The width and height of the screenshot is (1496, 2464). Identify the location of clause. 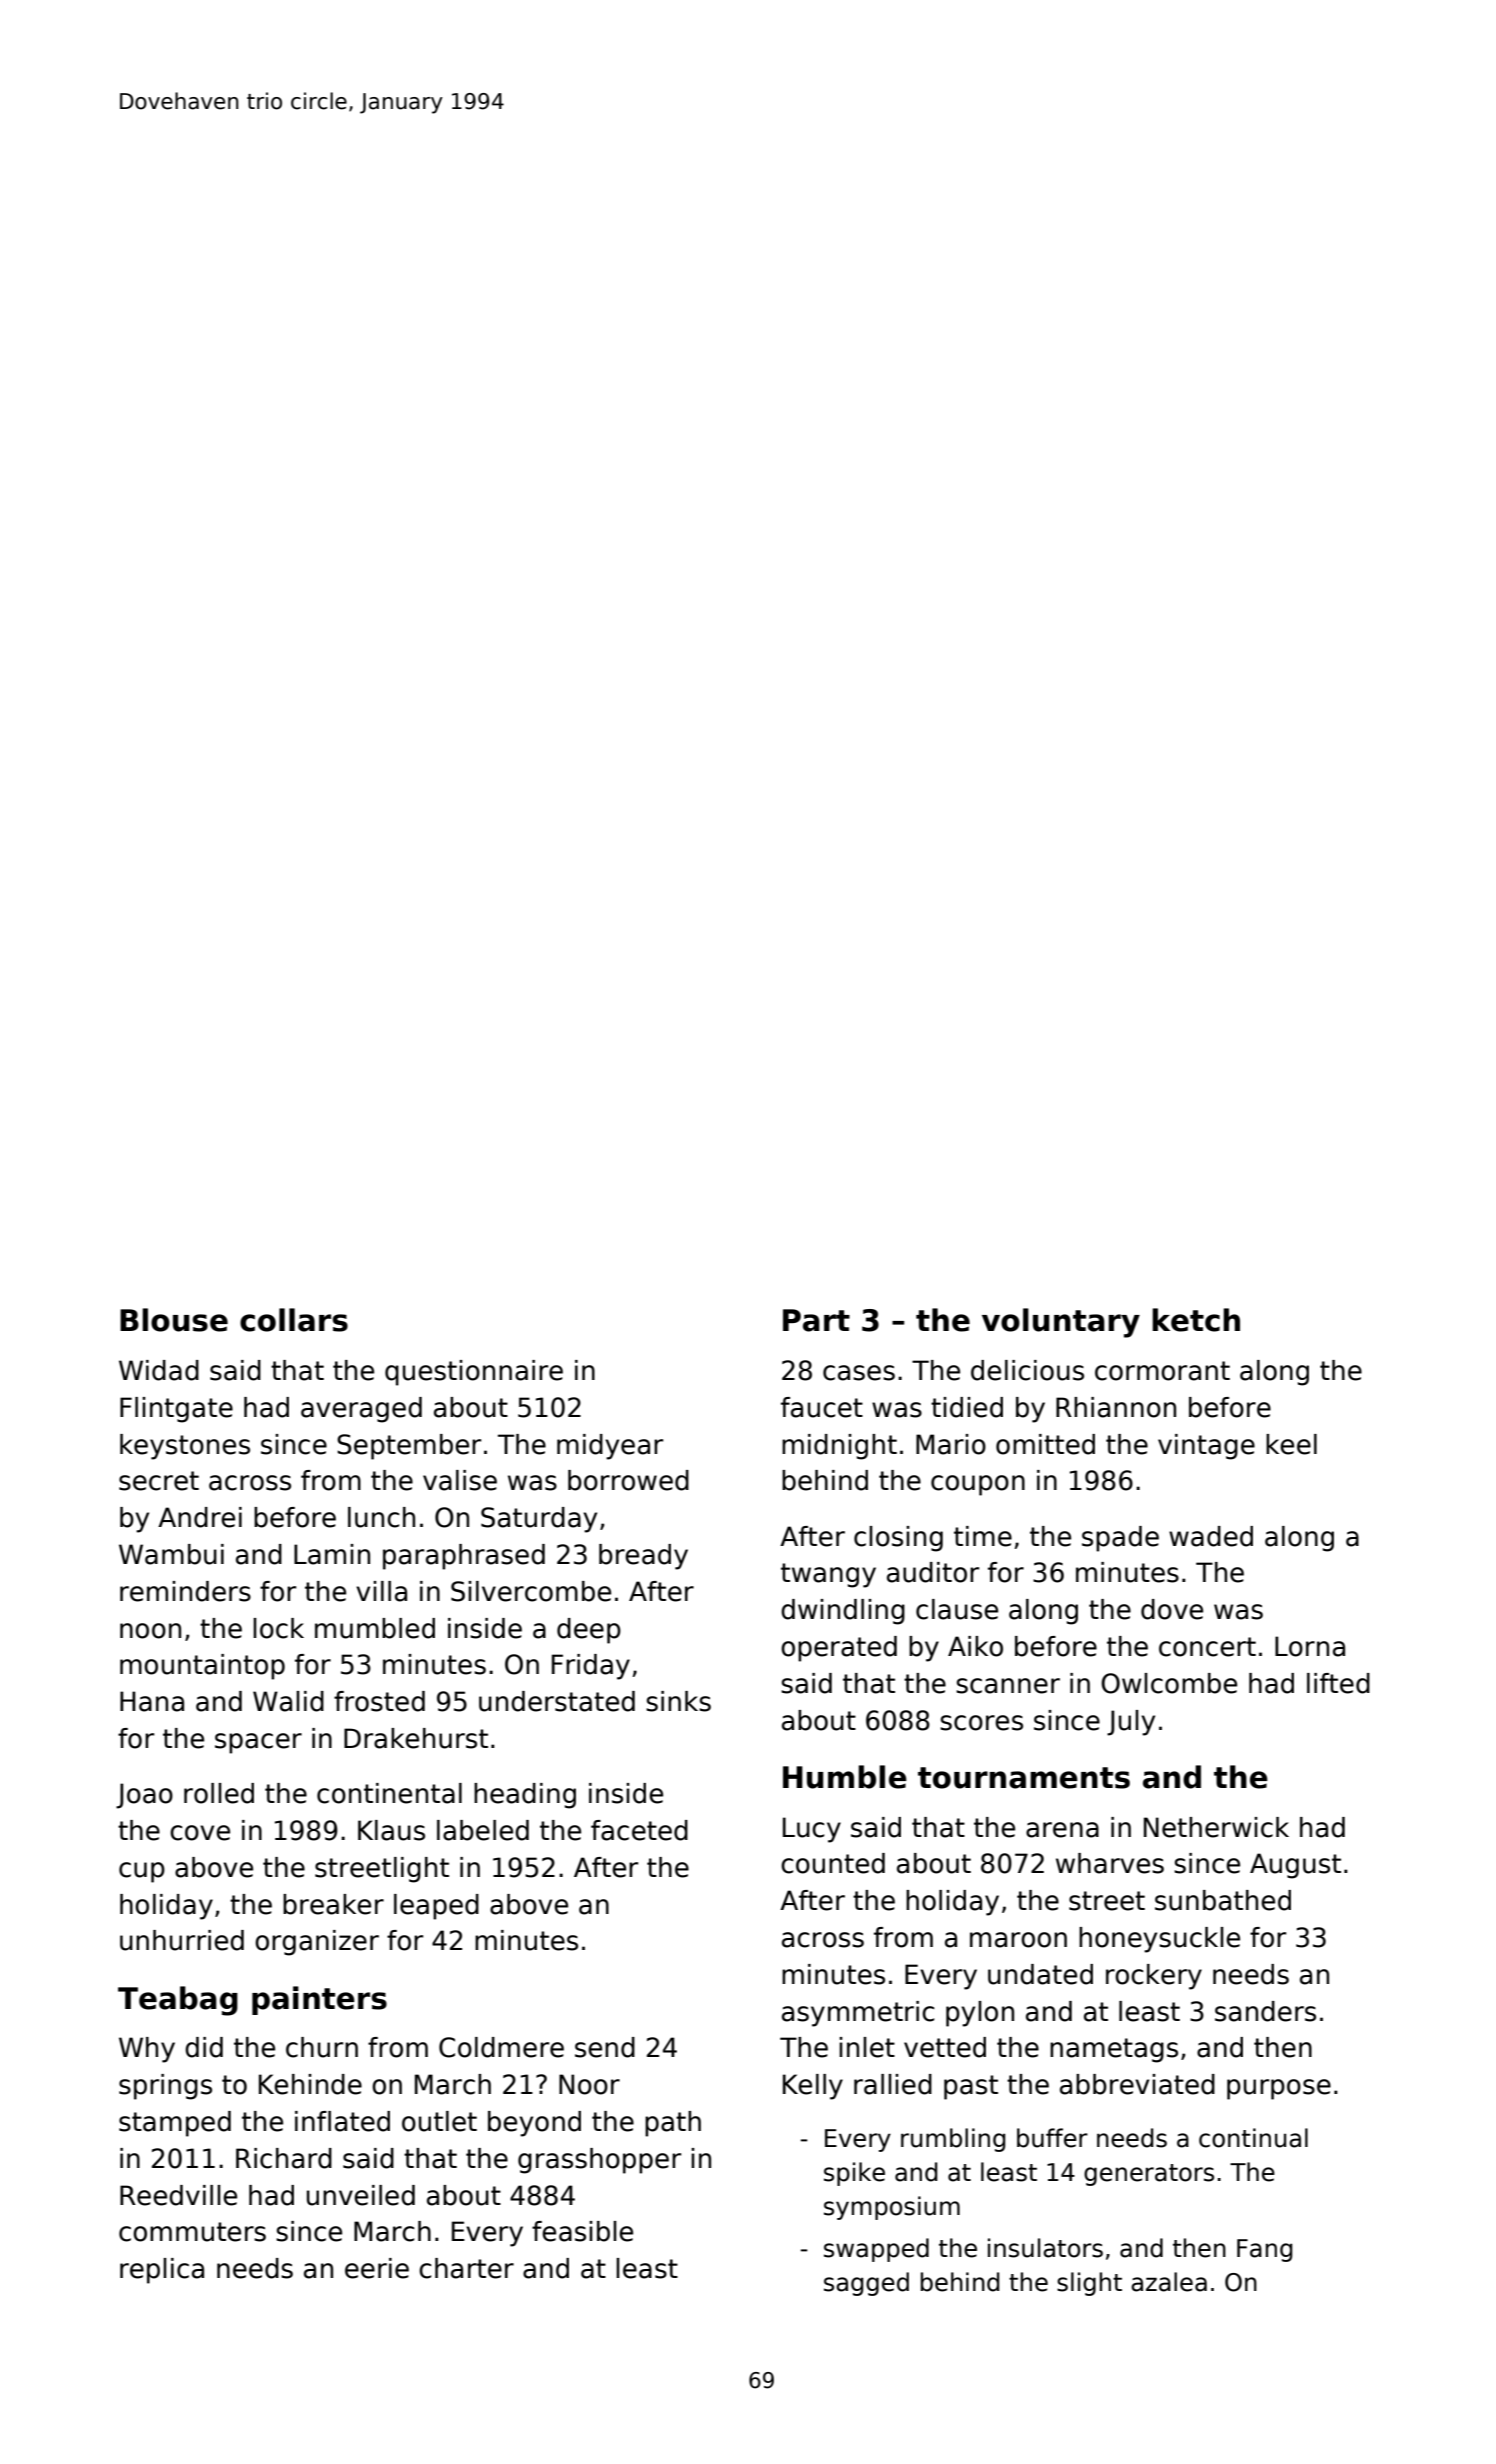
(957, 1609).
